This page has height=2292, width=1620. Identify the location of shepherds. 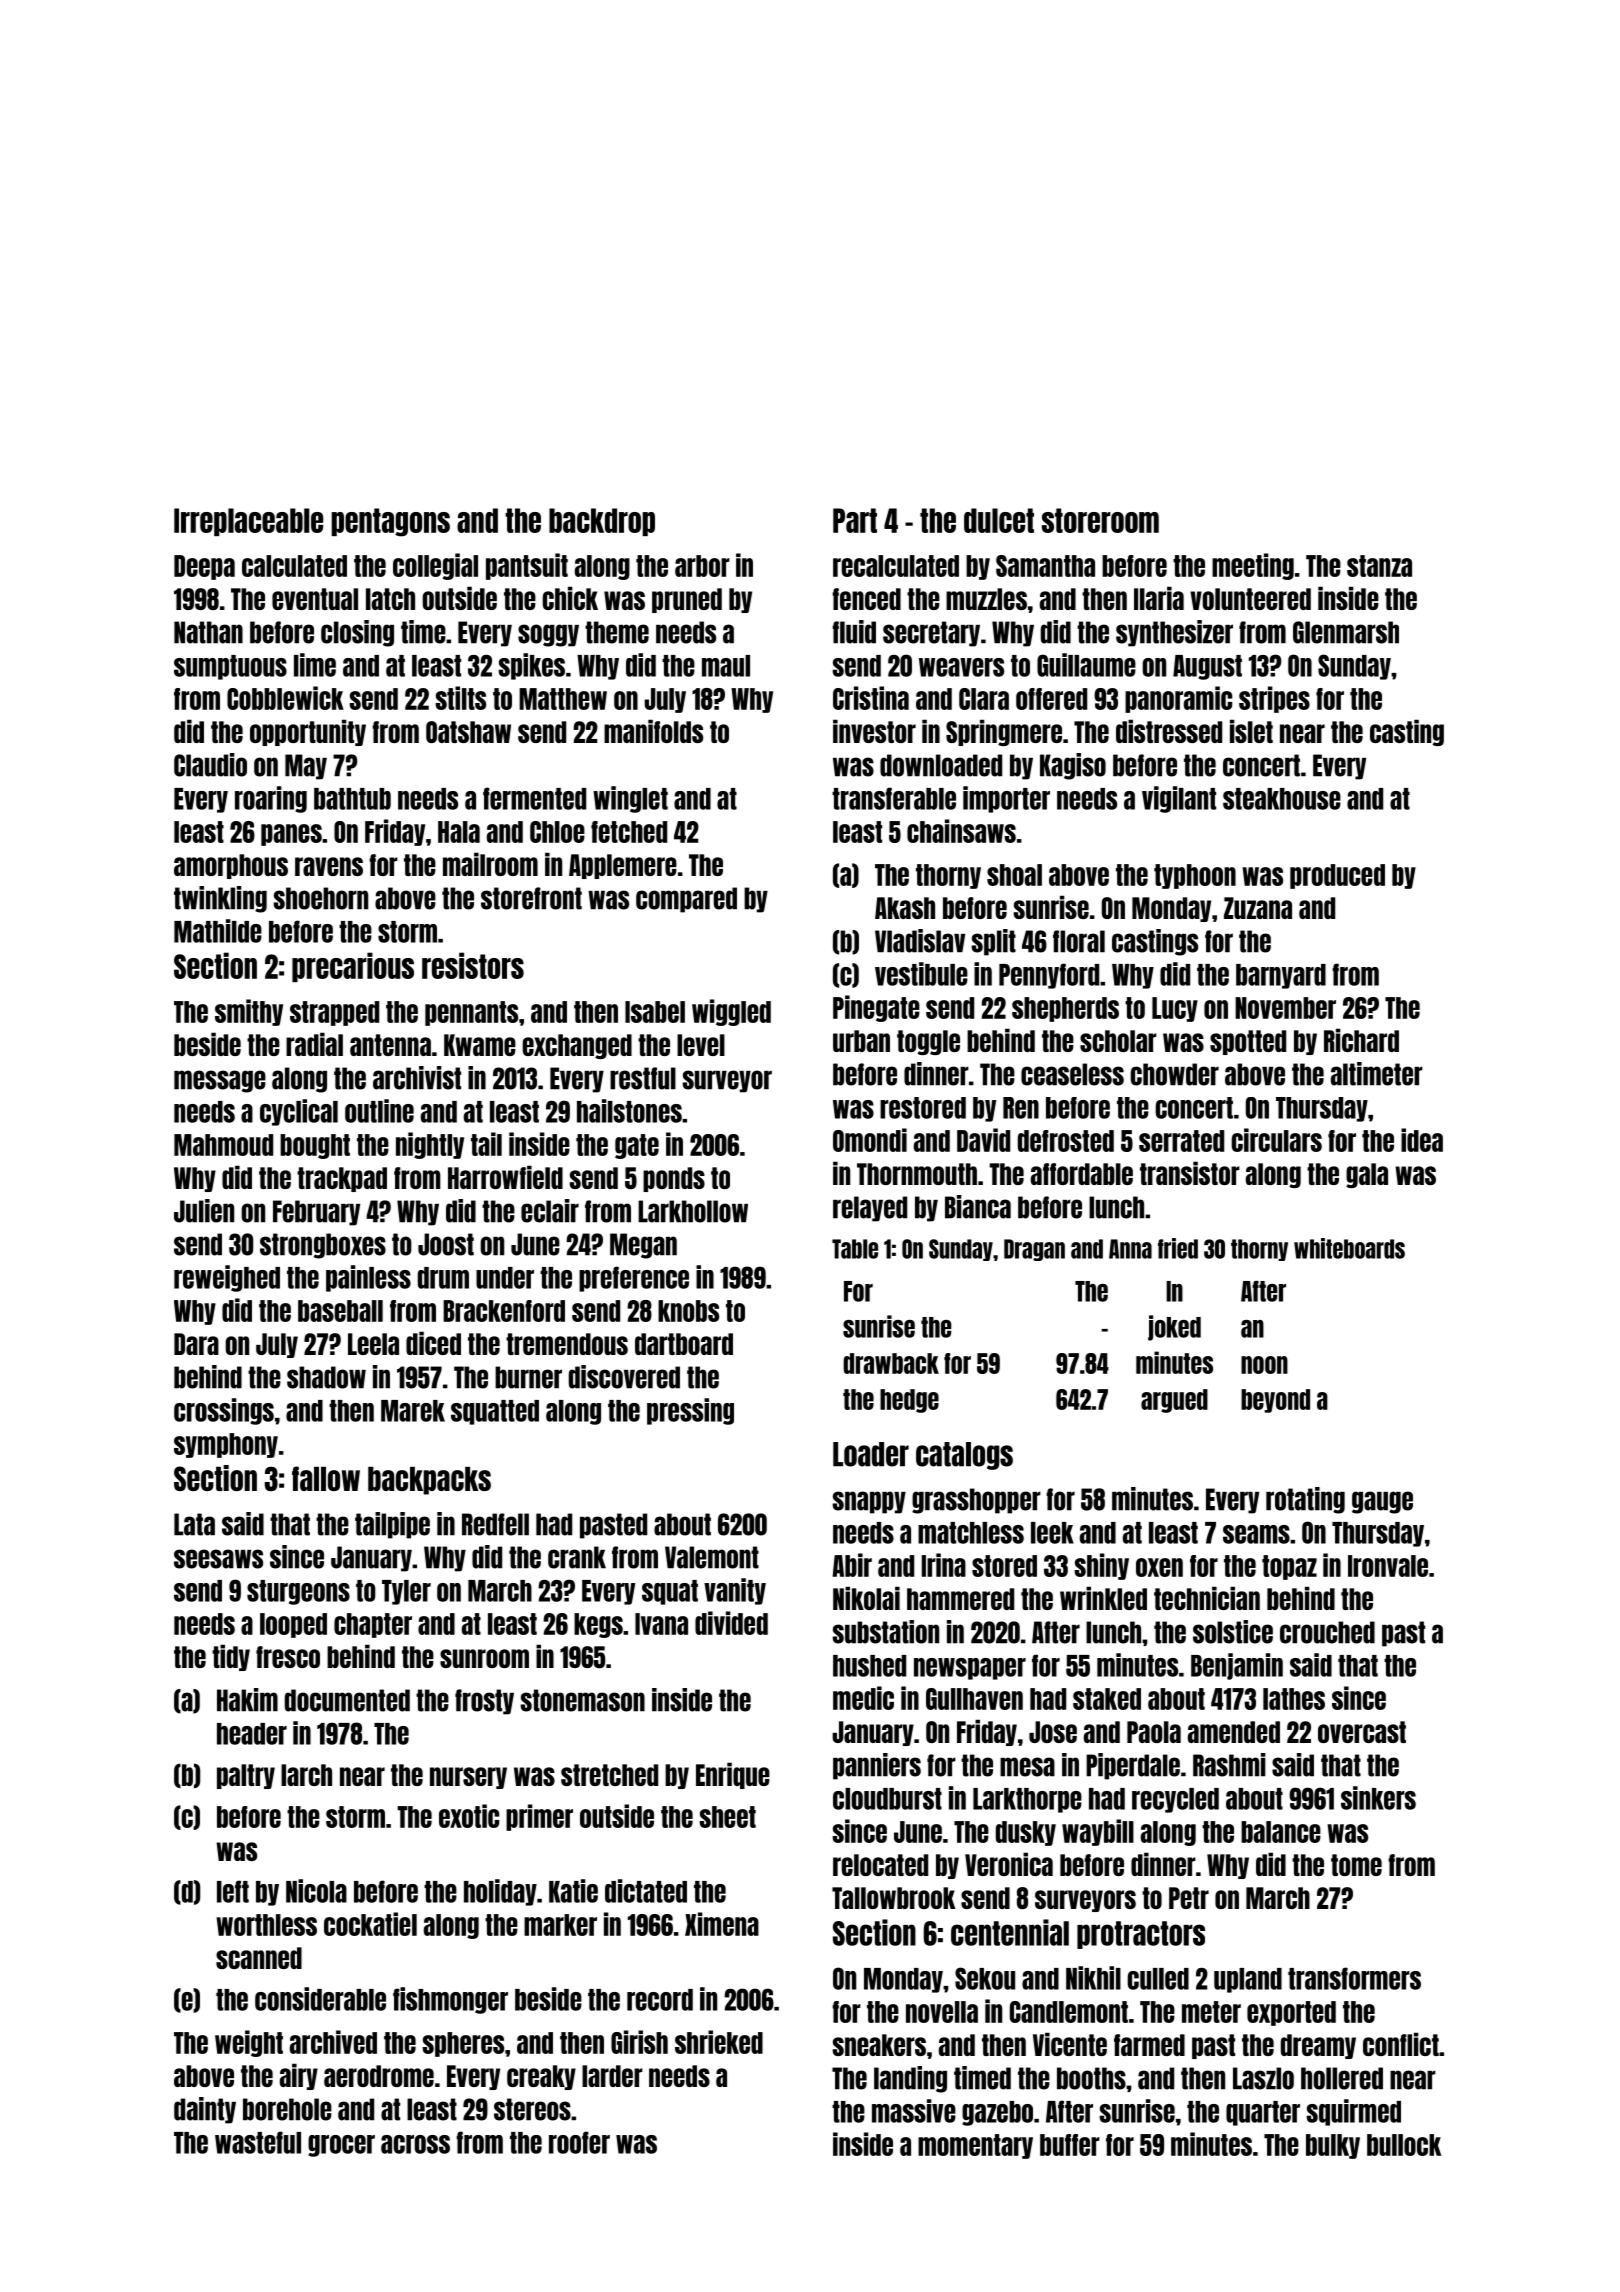
(1065, 1009).
